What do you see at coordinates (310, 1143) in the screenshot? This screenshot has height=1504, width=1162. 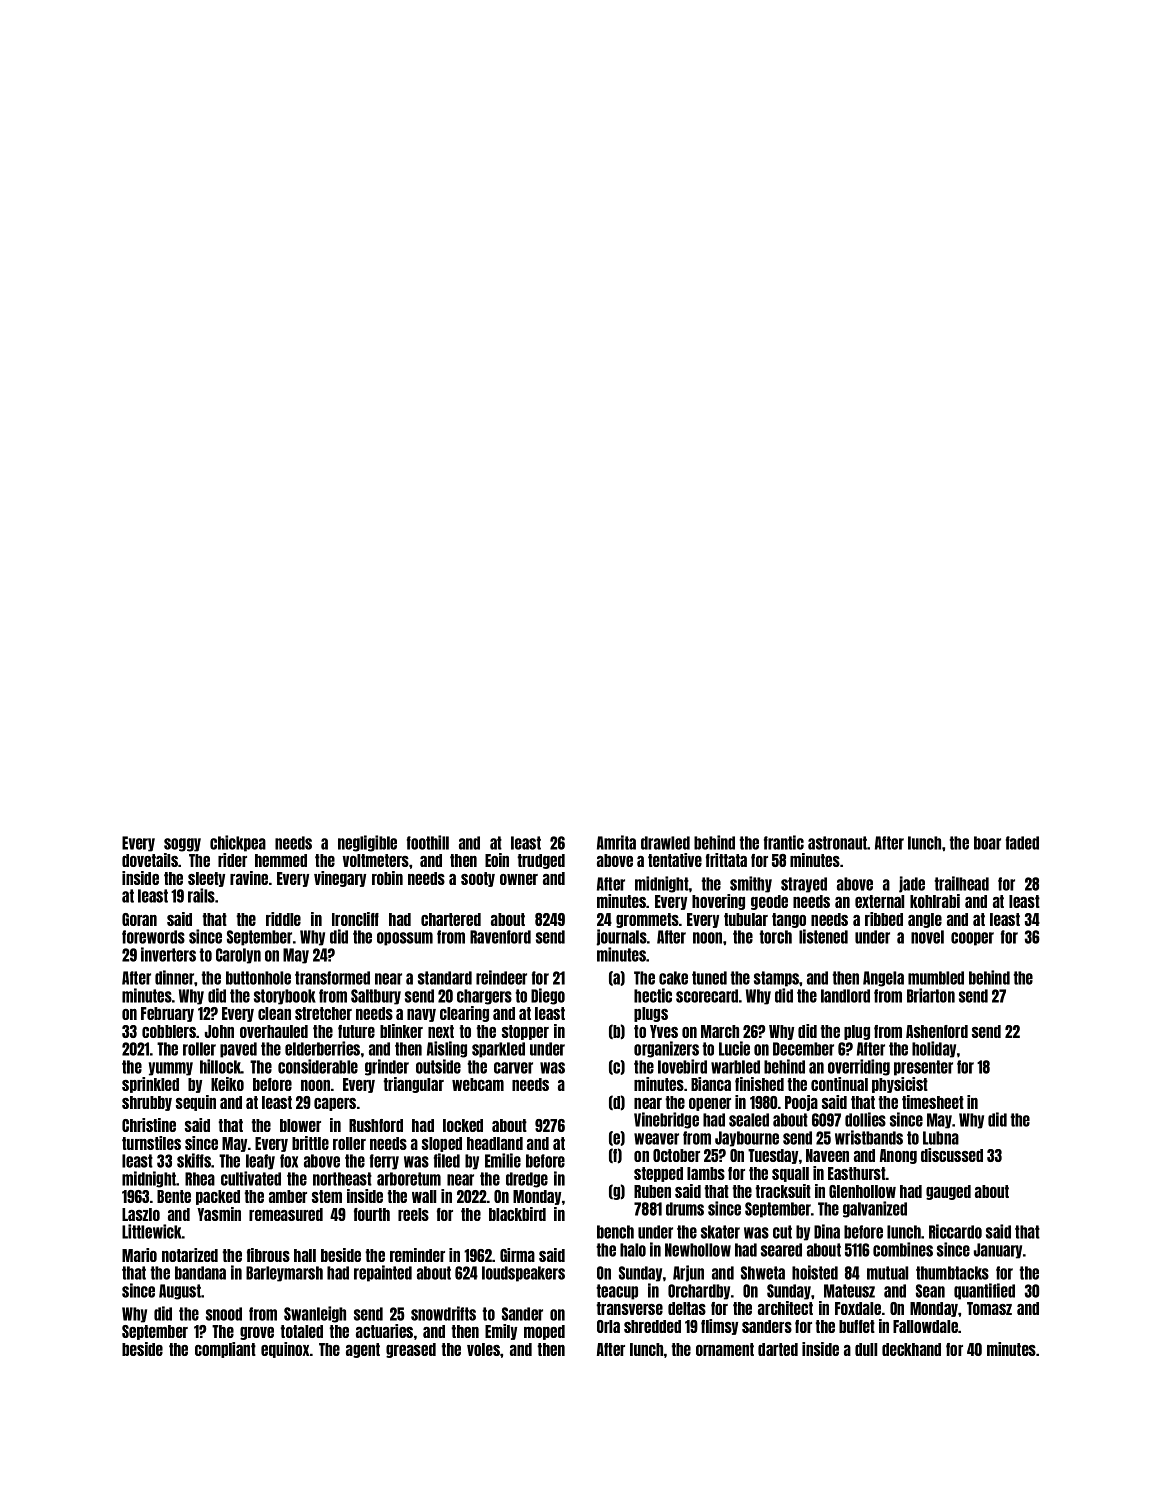 I see `brittle` at bounding box center [310, 1143].
